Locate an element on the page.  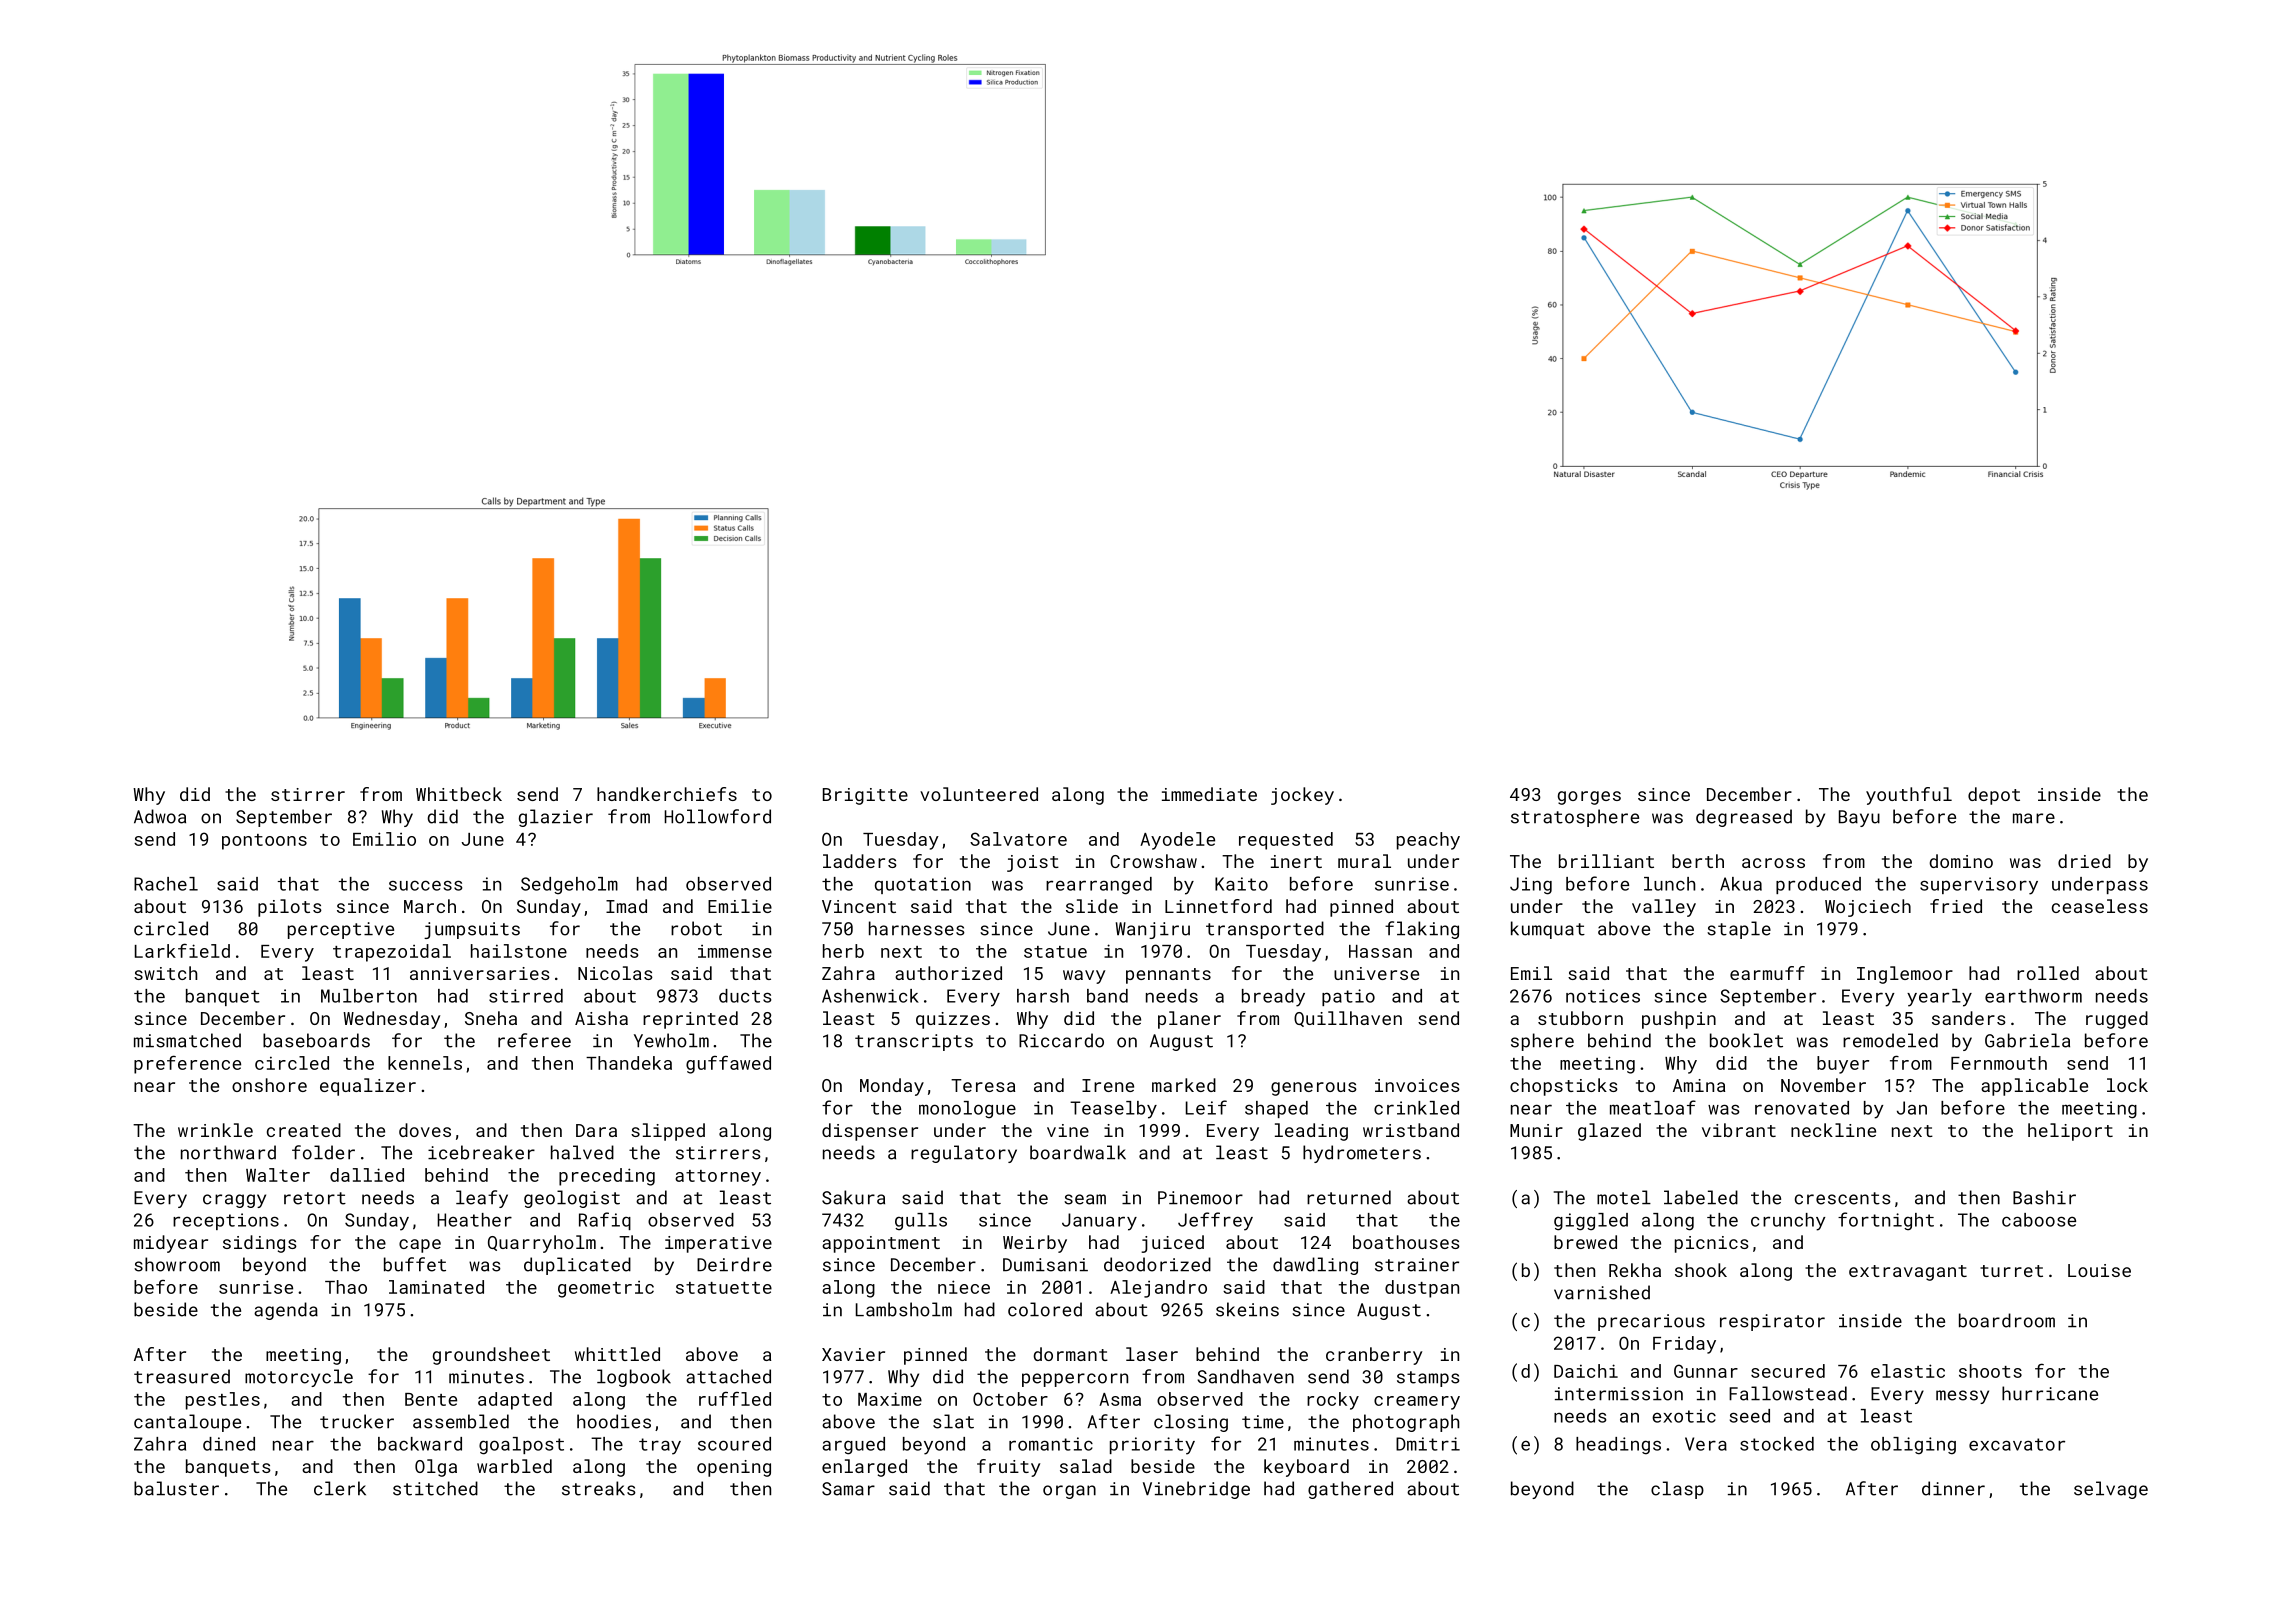
onshore is located at coordinates (269, 1085).
